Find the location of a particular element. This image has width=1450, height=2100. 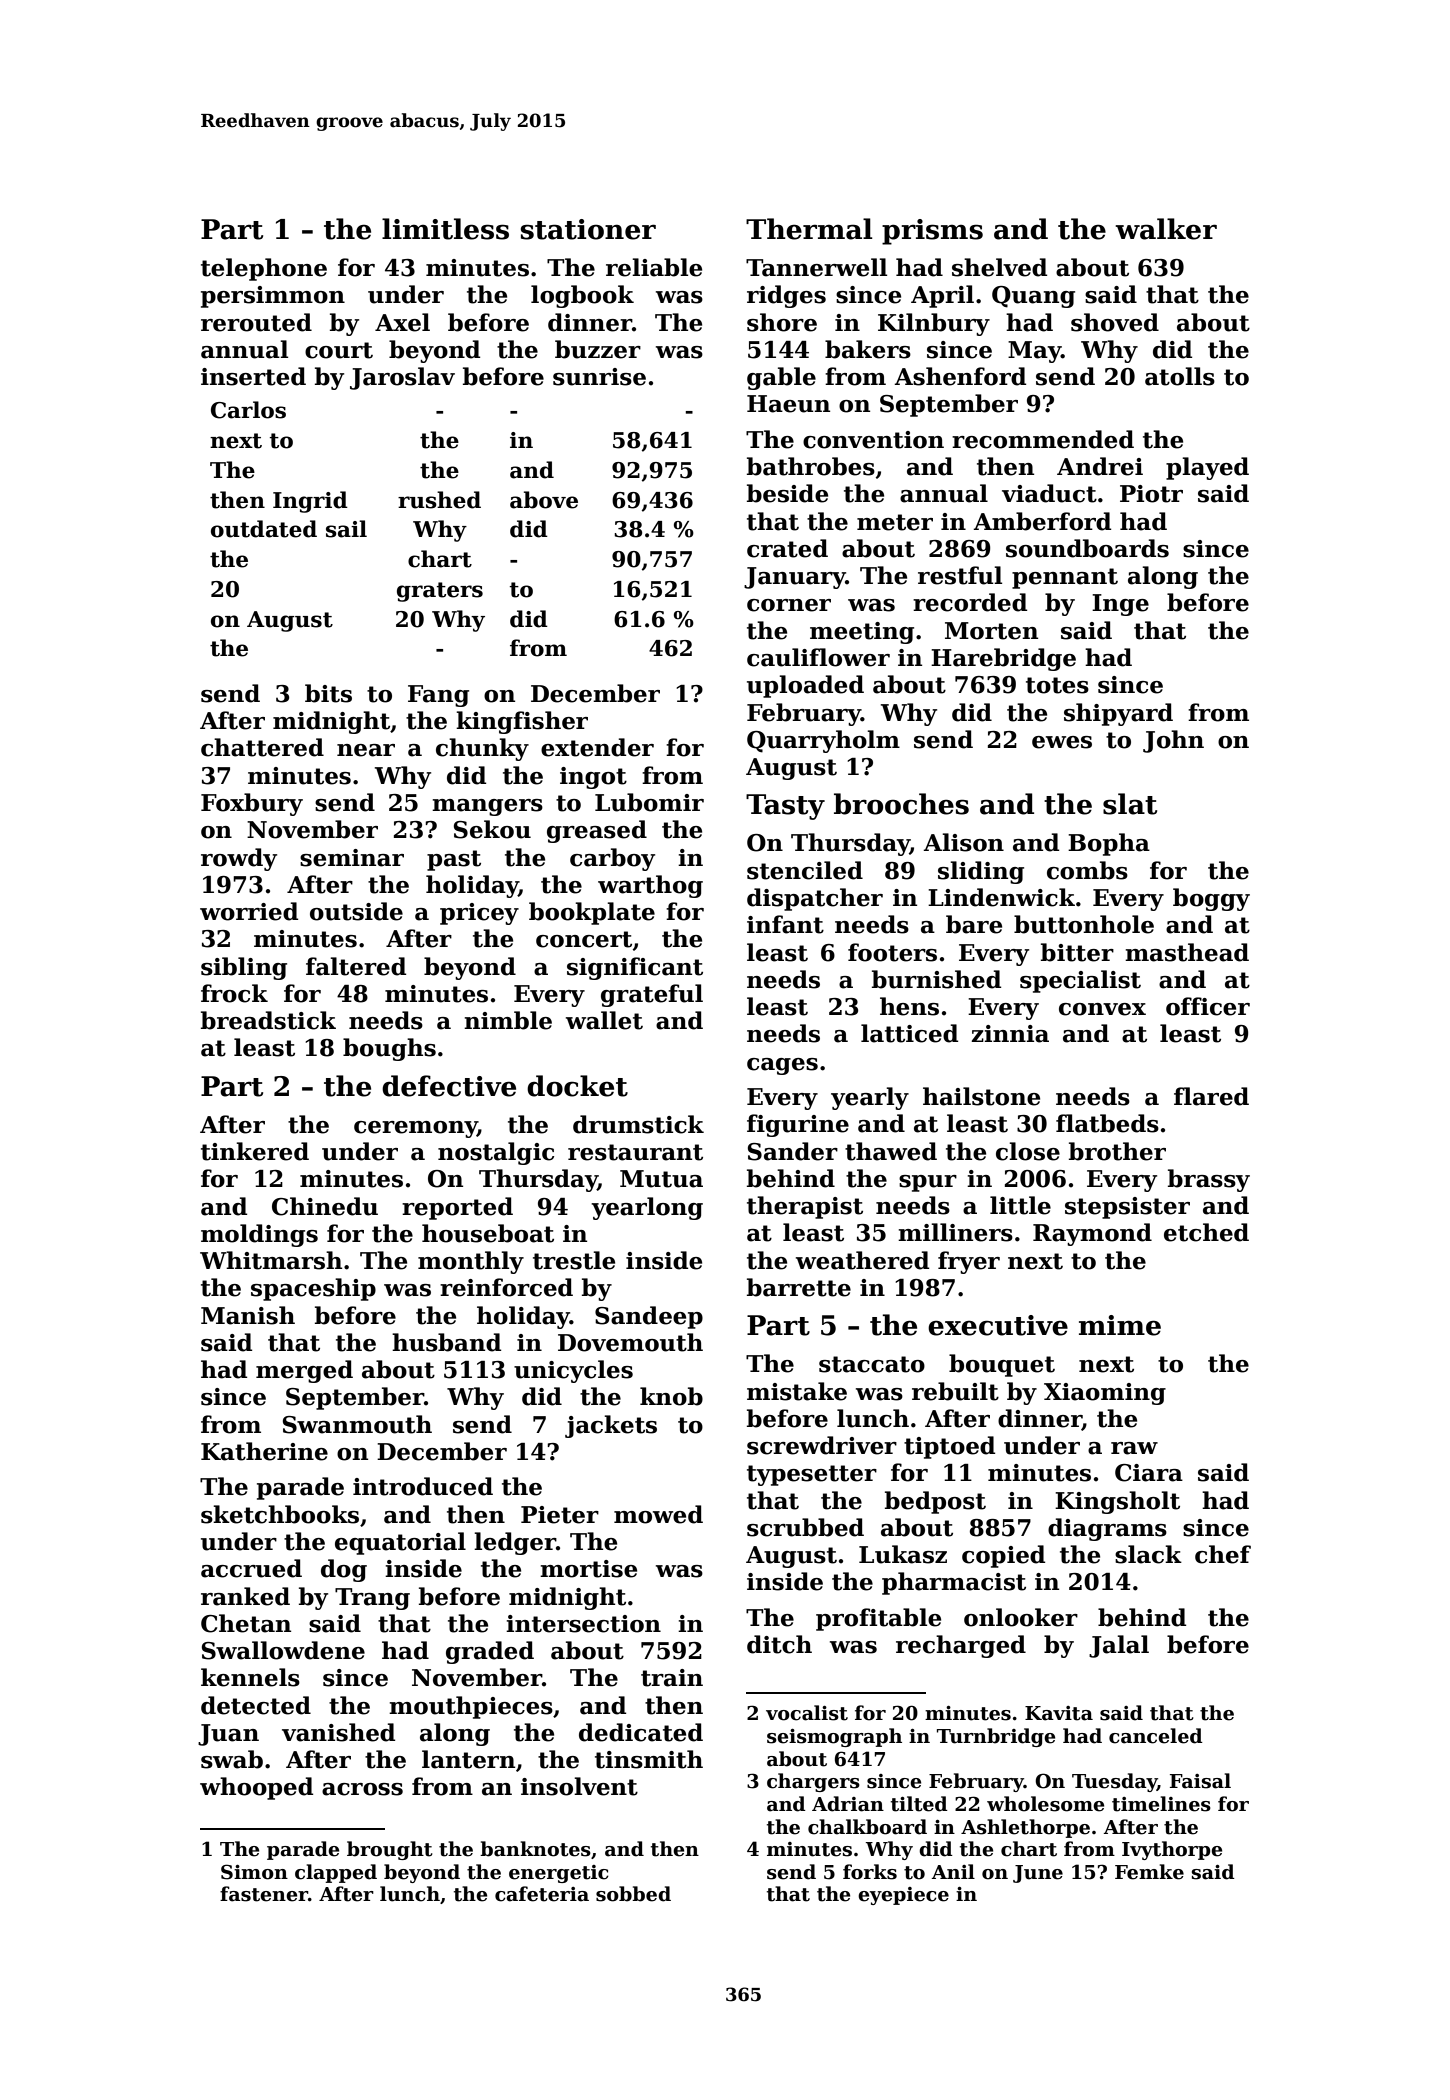

Xiaoming is located at coordinates (1105, 1394).
